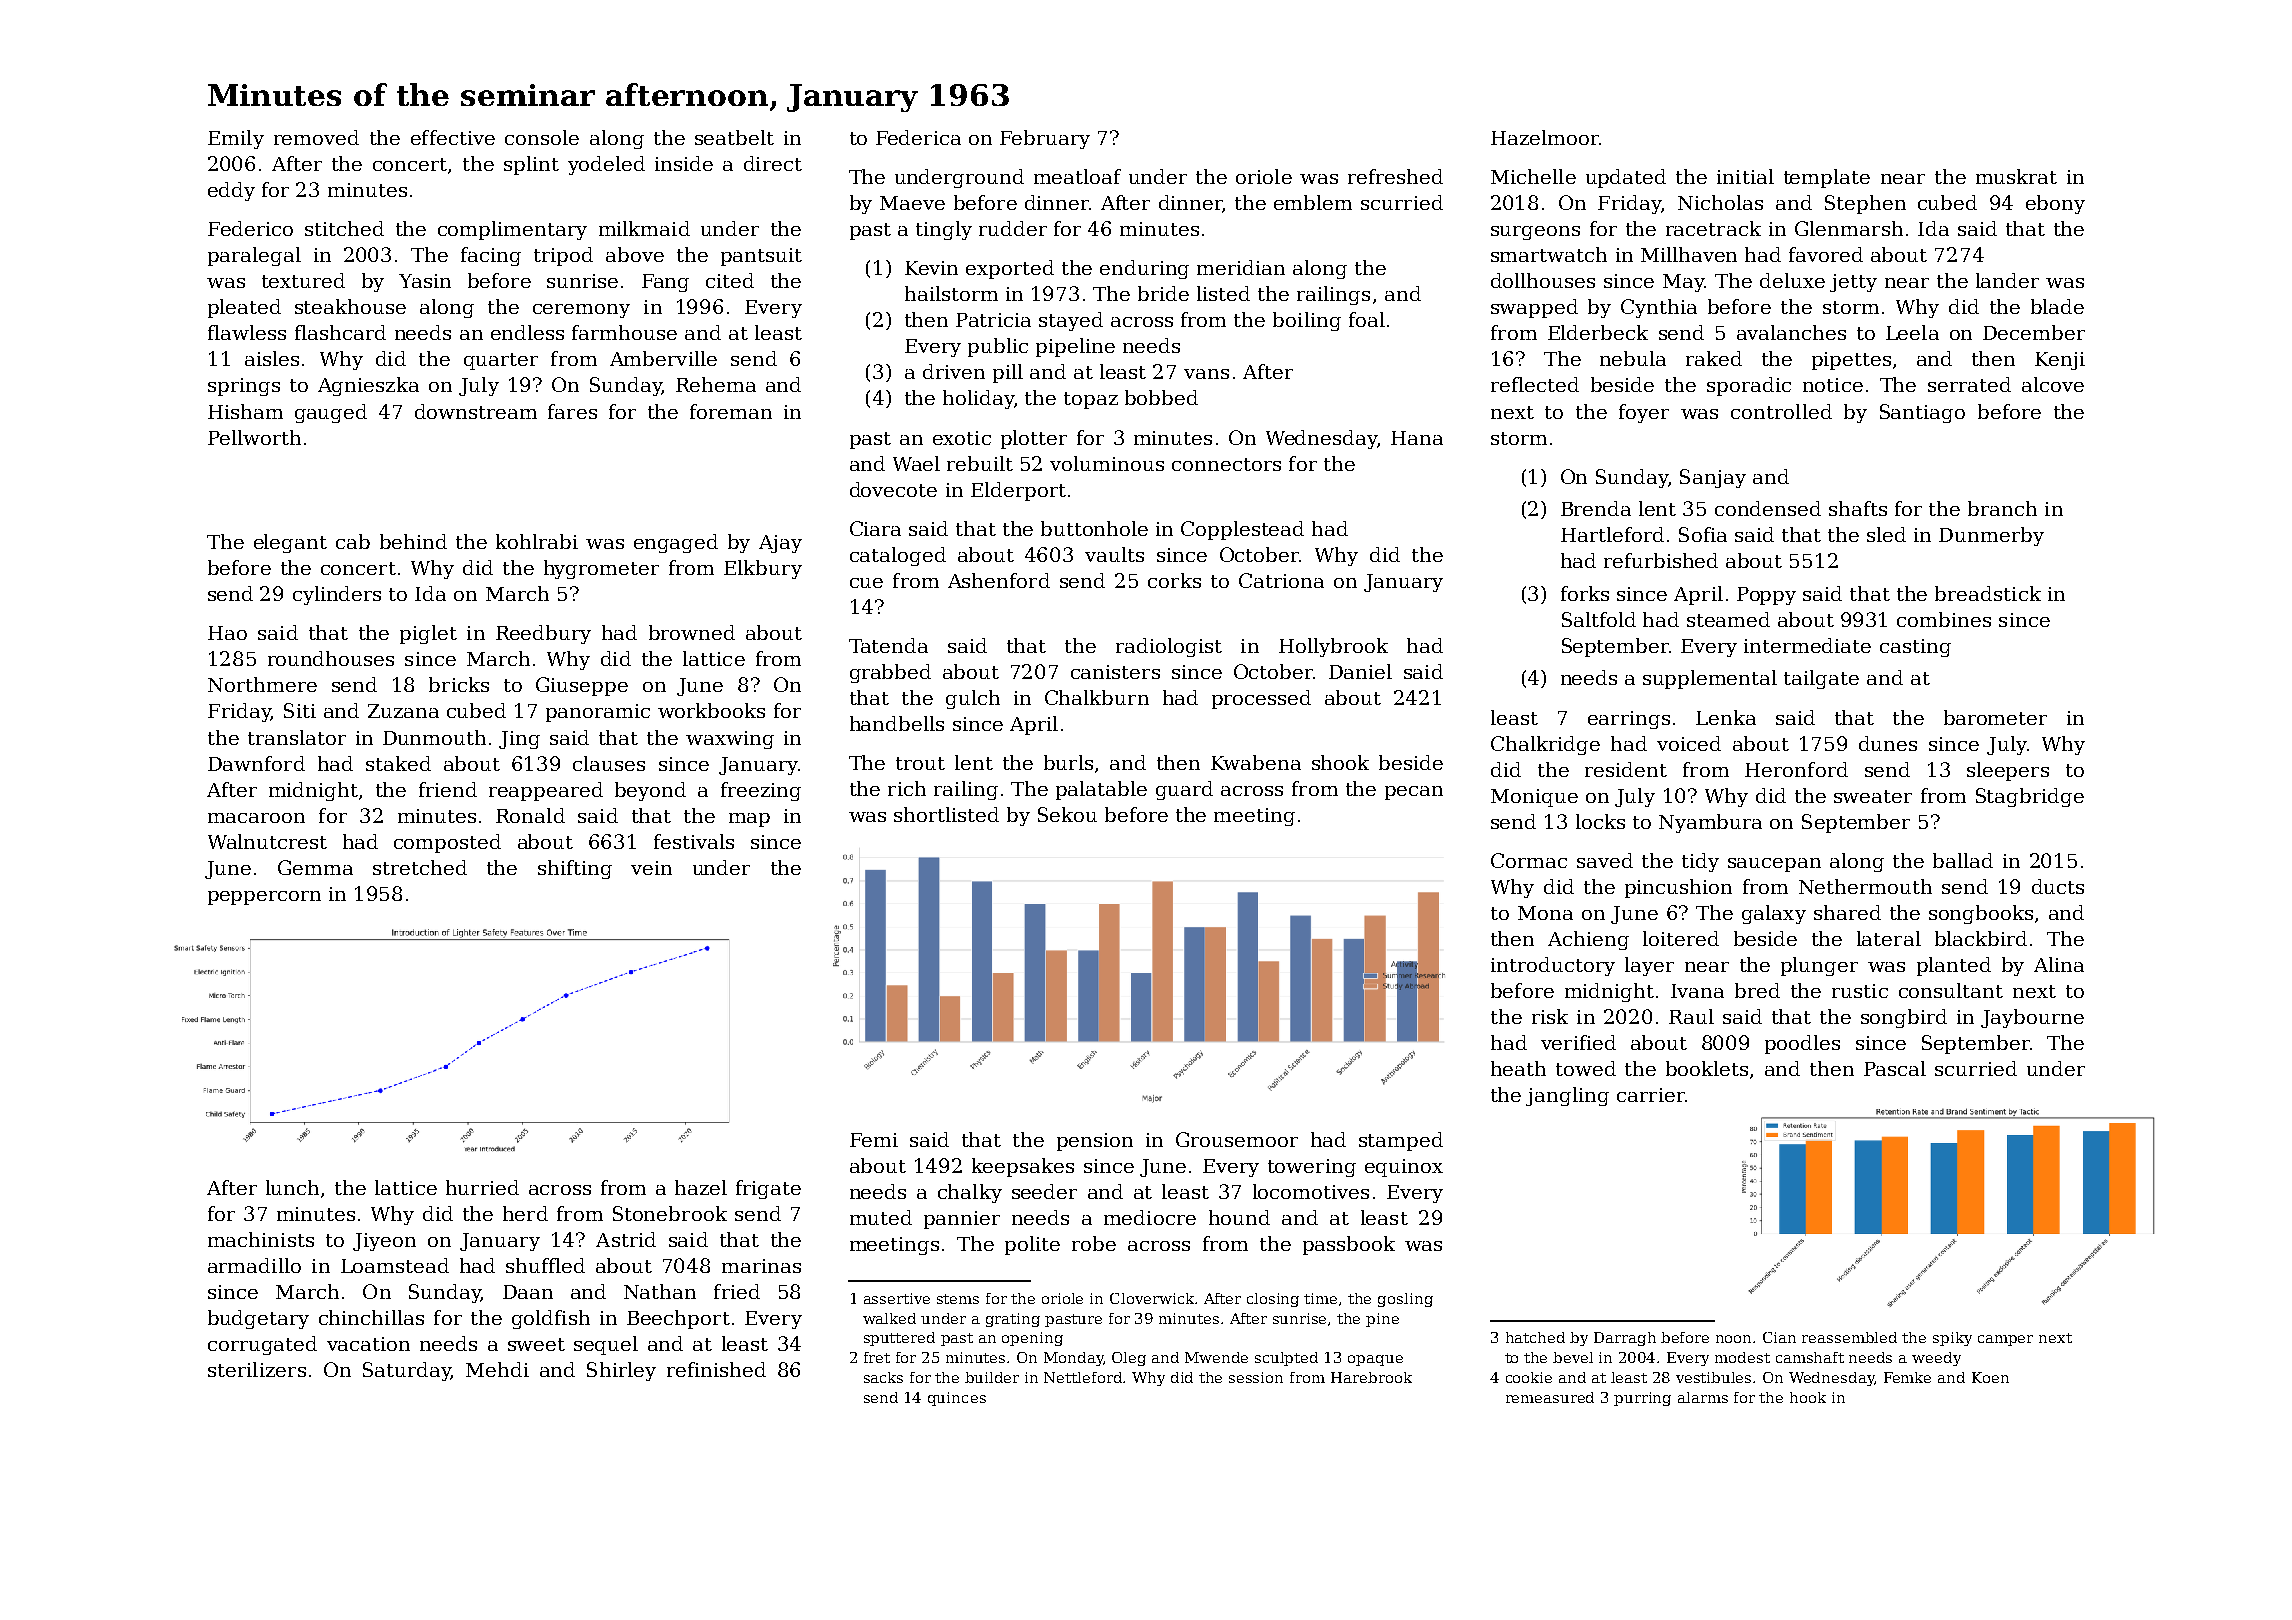 The height and width of the screenshot is (1620, 2292). Describe the element at coordinates (1865, 204) in the screenshot. I see `Stephen` at that location.
